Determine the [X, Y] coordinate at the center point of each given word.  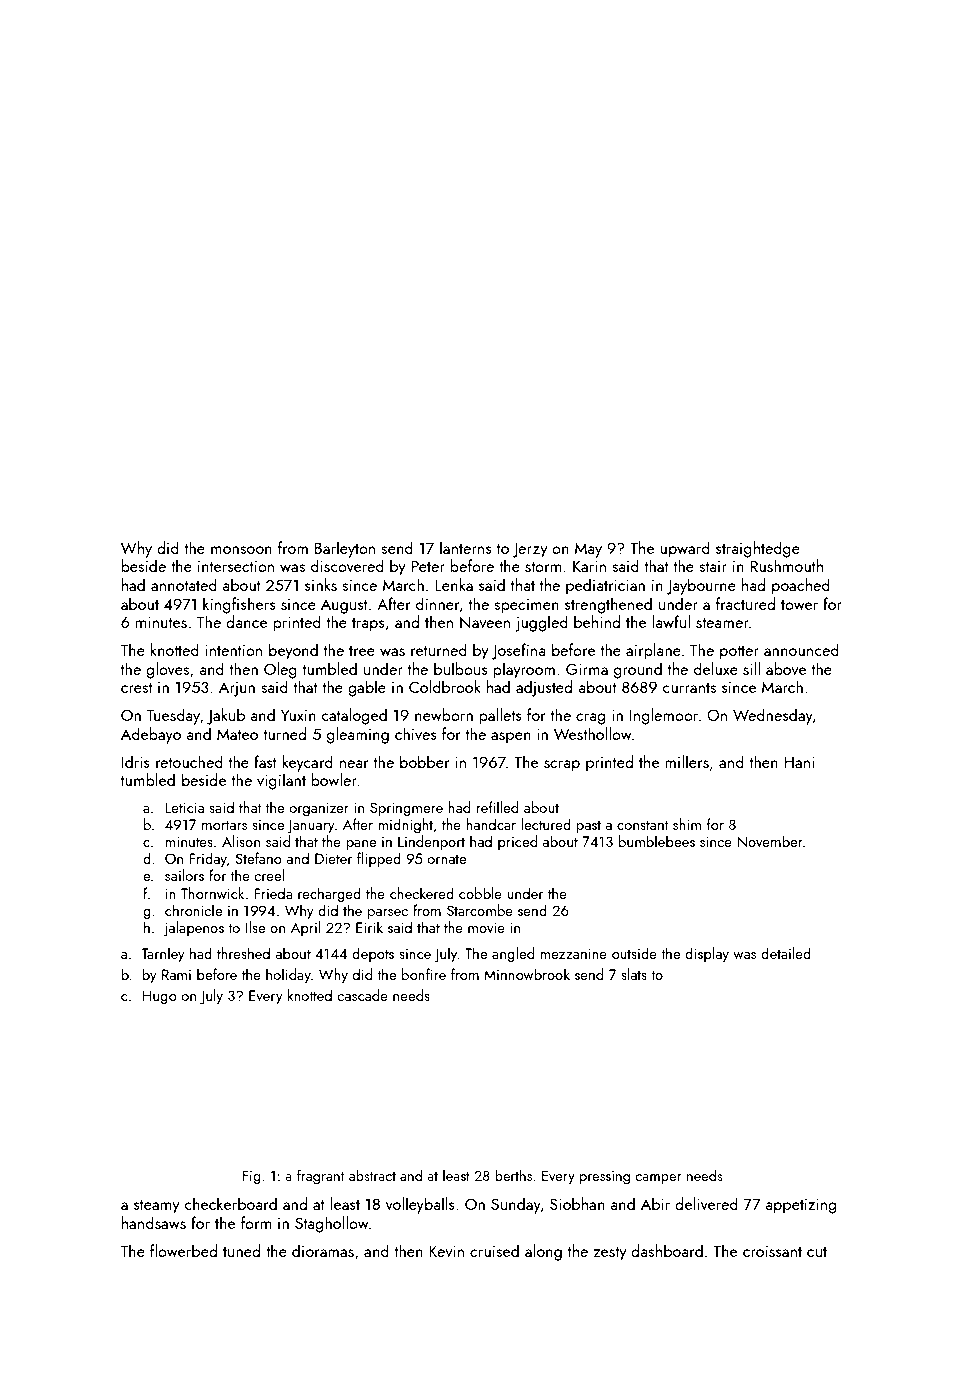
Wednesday [773, 716]
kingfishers [239, 605]
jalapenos [194, 928]
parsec [388, 914]
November [770, 841]
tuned [241, 1250]
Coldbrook [445, 686]
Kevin [446, 1251]
